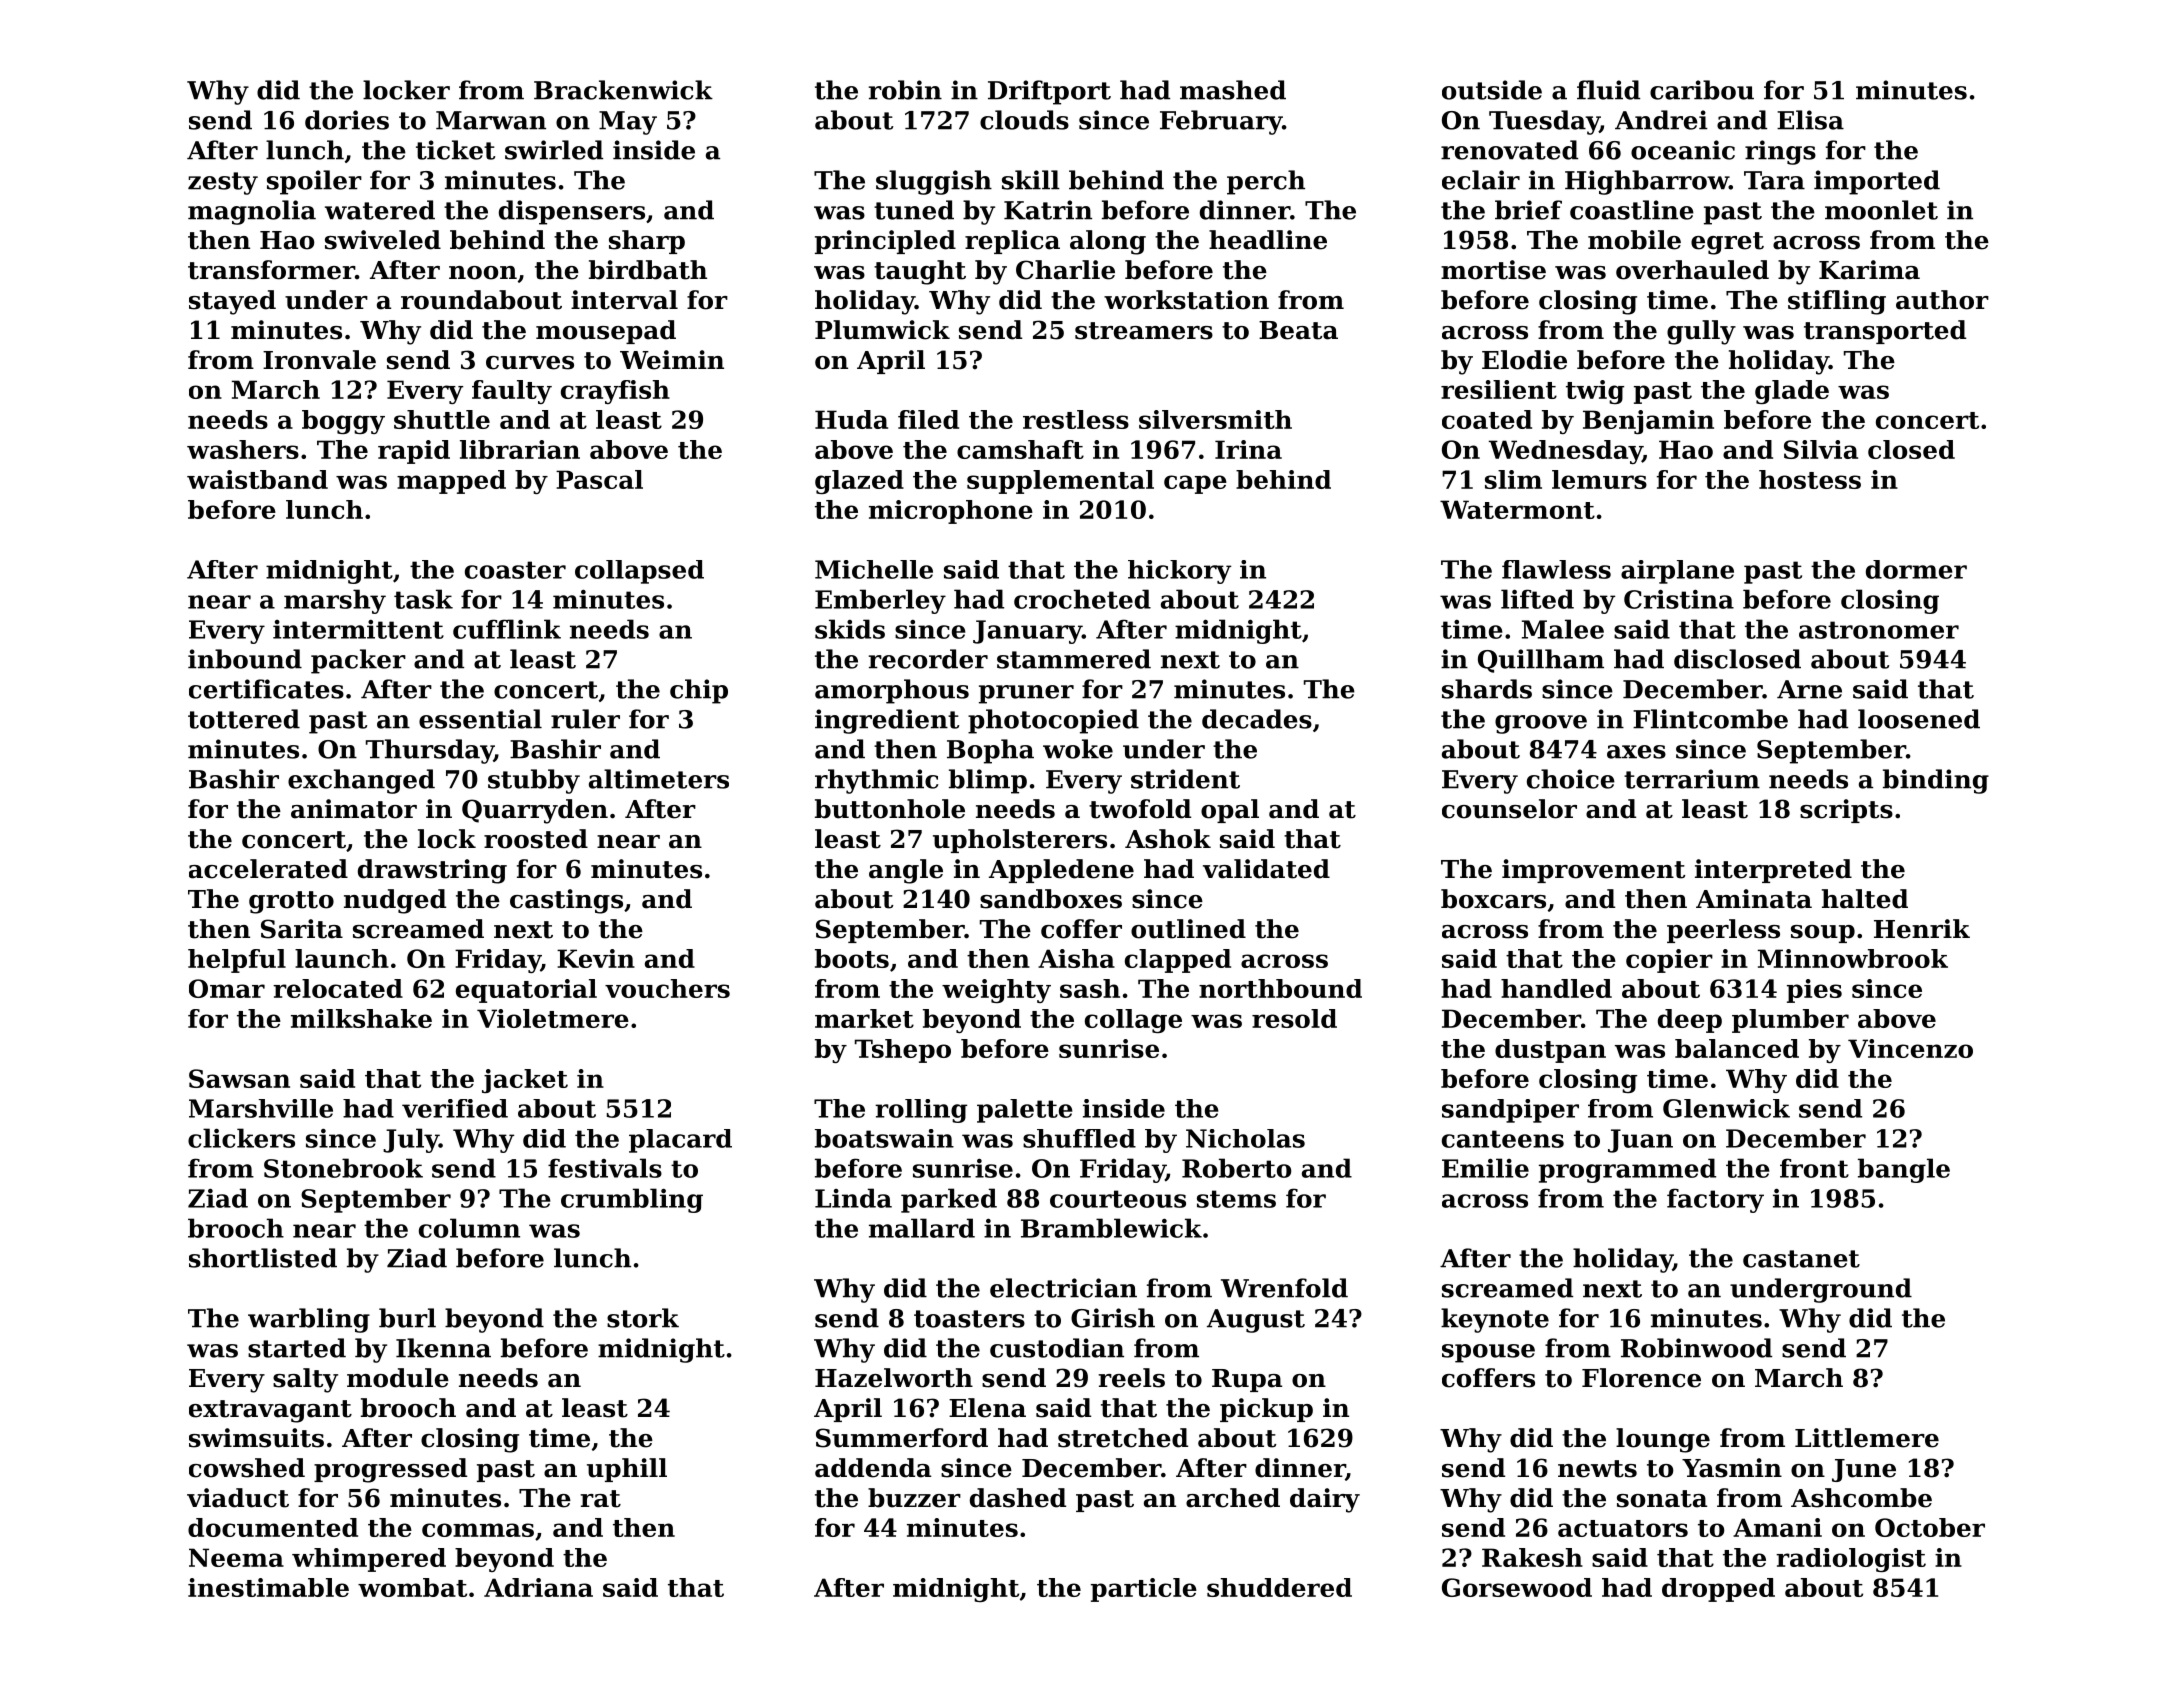  What do you see at coordinates (1930, 1527) in the image?
I see `October` at bounding box center [1930, 1527].
